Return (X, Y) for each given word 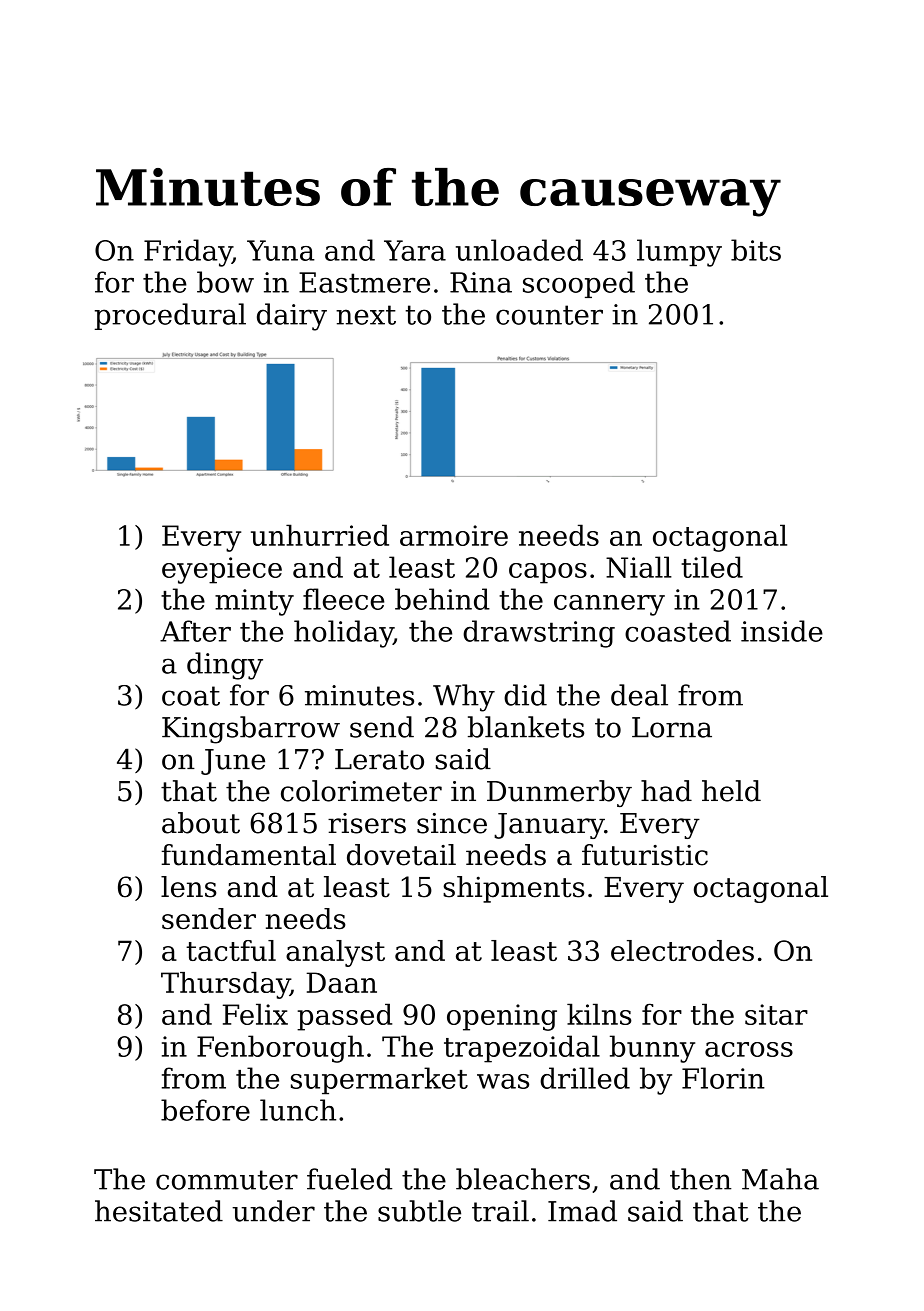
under (273, 1211)
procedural (170, 316)
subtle (419, 1211)
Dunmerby (559, 793)
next (366, 315)
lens (188, 887)
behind (442, 599)
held (731, 791)
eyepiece (222, 570)
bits (756, 250)
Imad (582, 1211)
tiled (712, 567)
